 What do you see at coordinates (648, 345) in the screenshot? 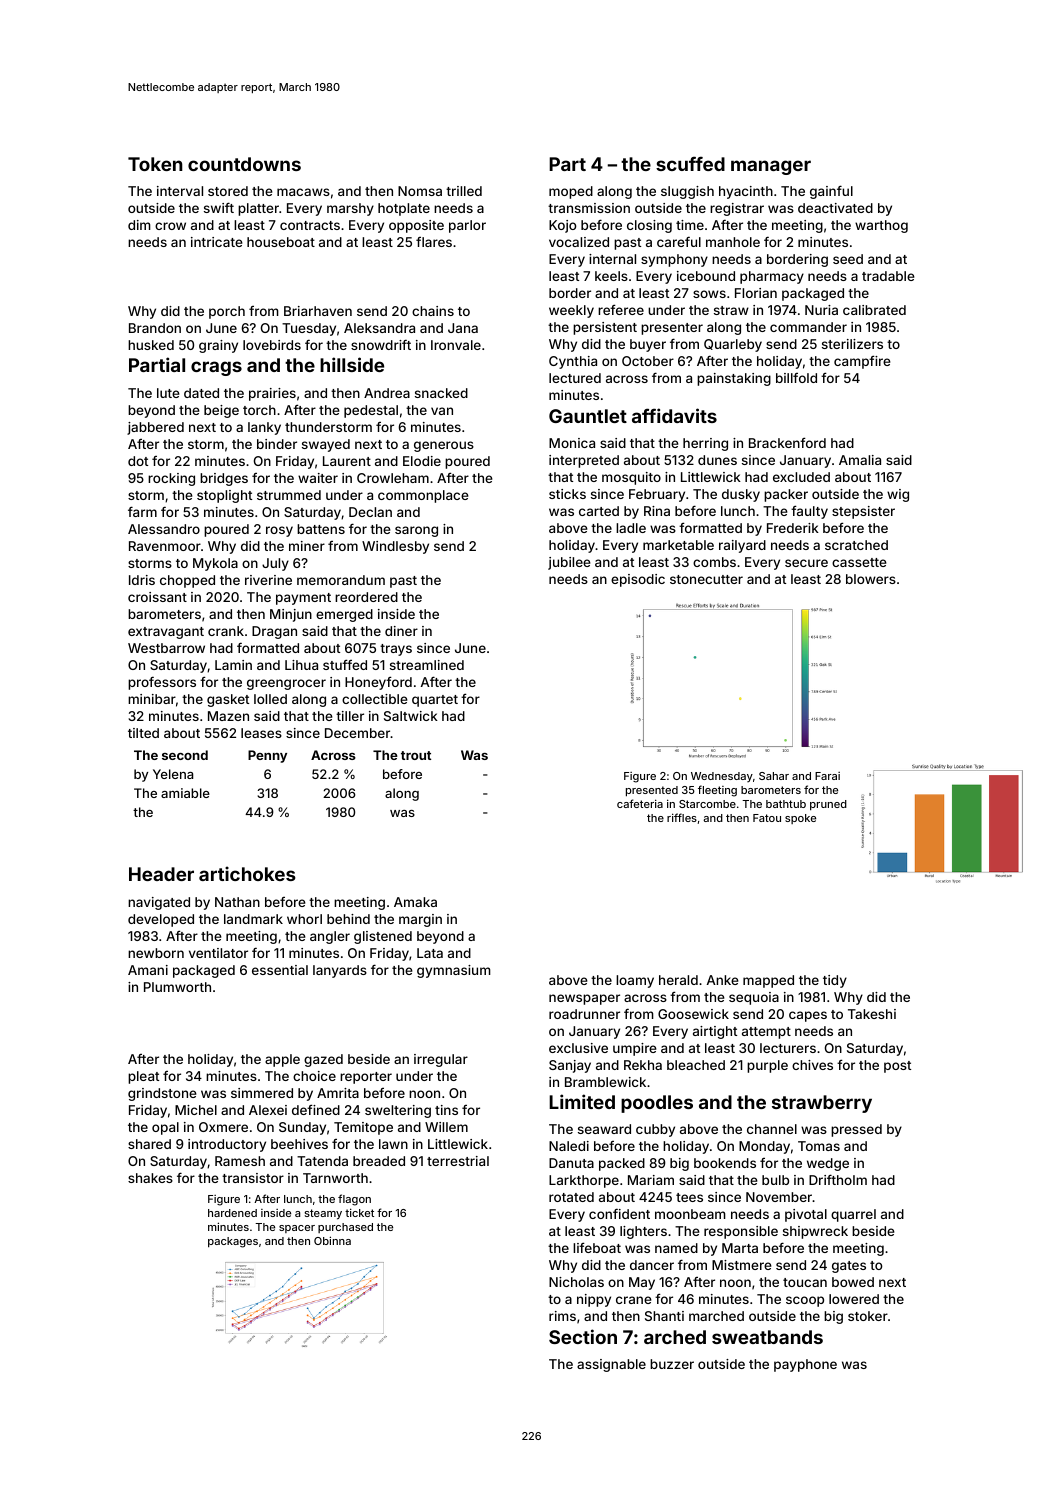
I see `buyer` at bounding box center [648, 345].
